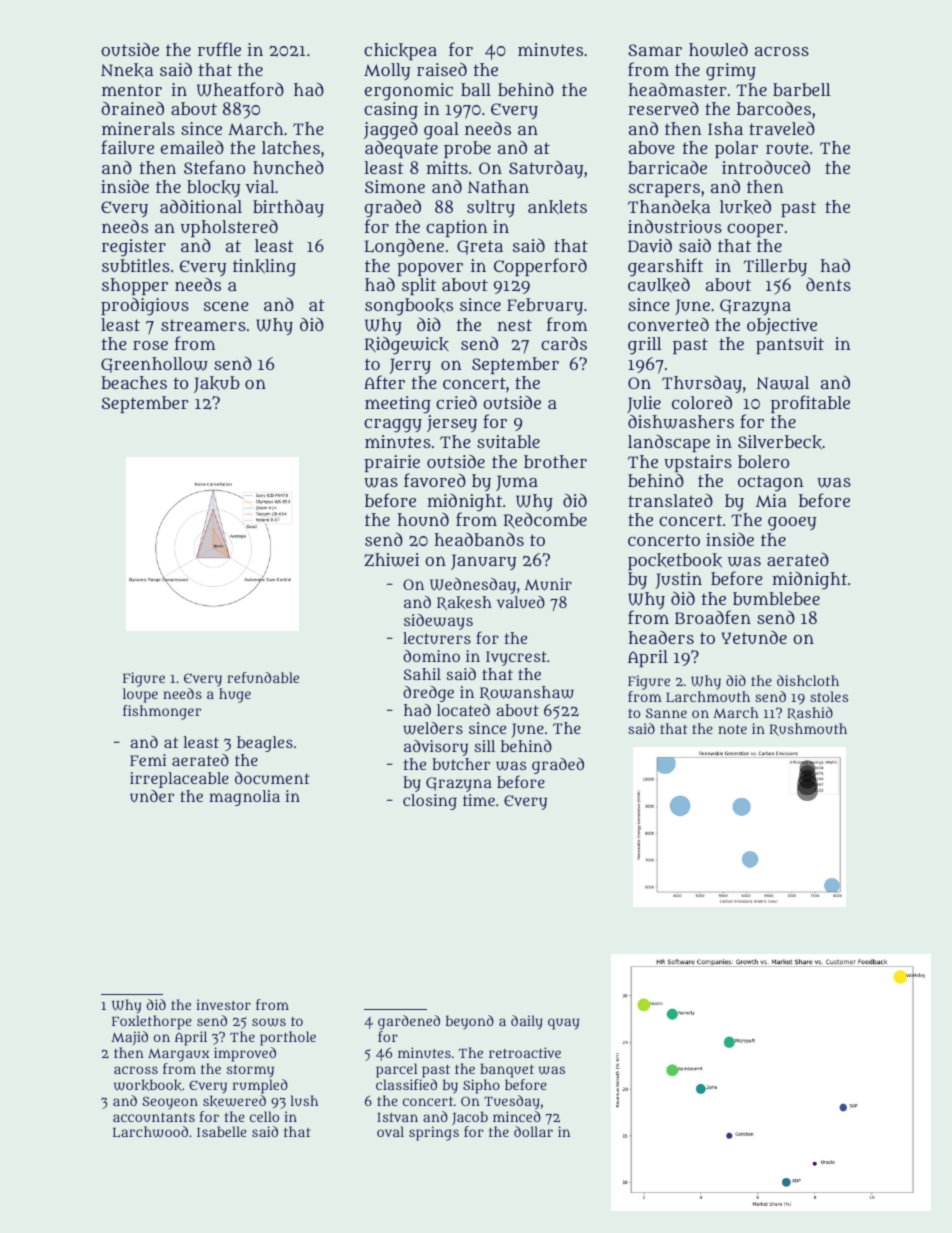 This document has height=1233, width=952. I want to click on chickpea, so click(400, 51).
